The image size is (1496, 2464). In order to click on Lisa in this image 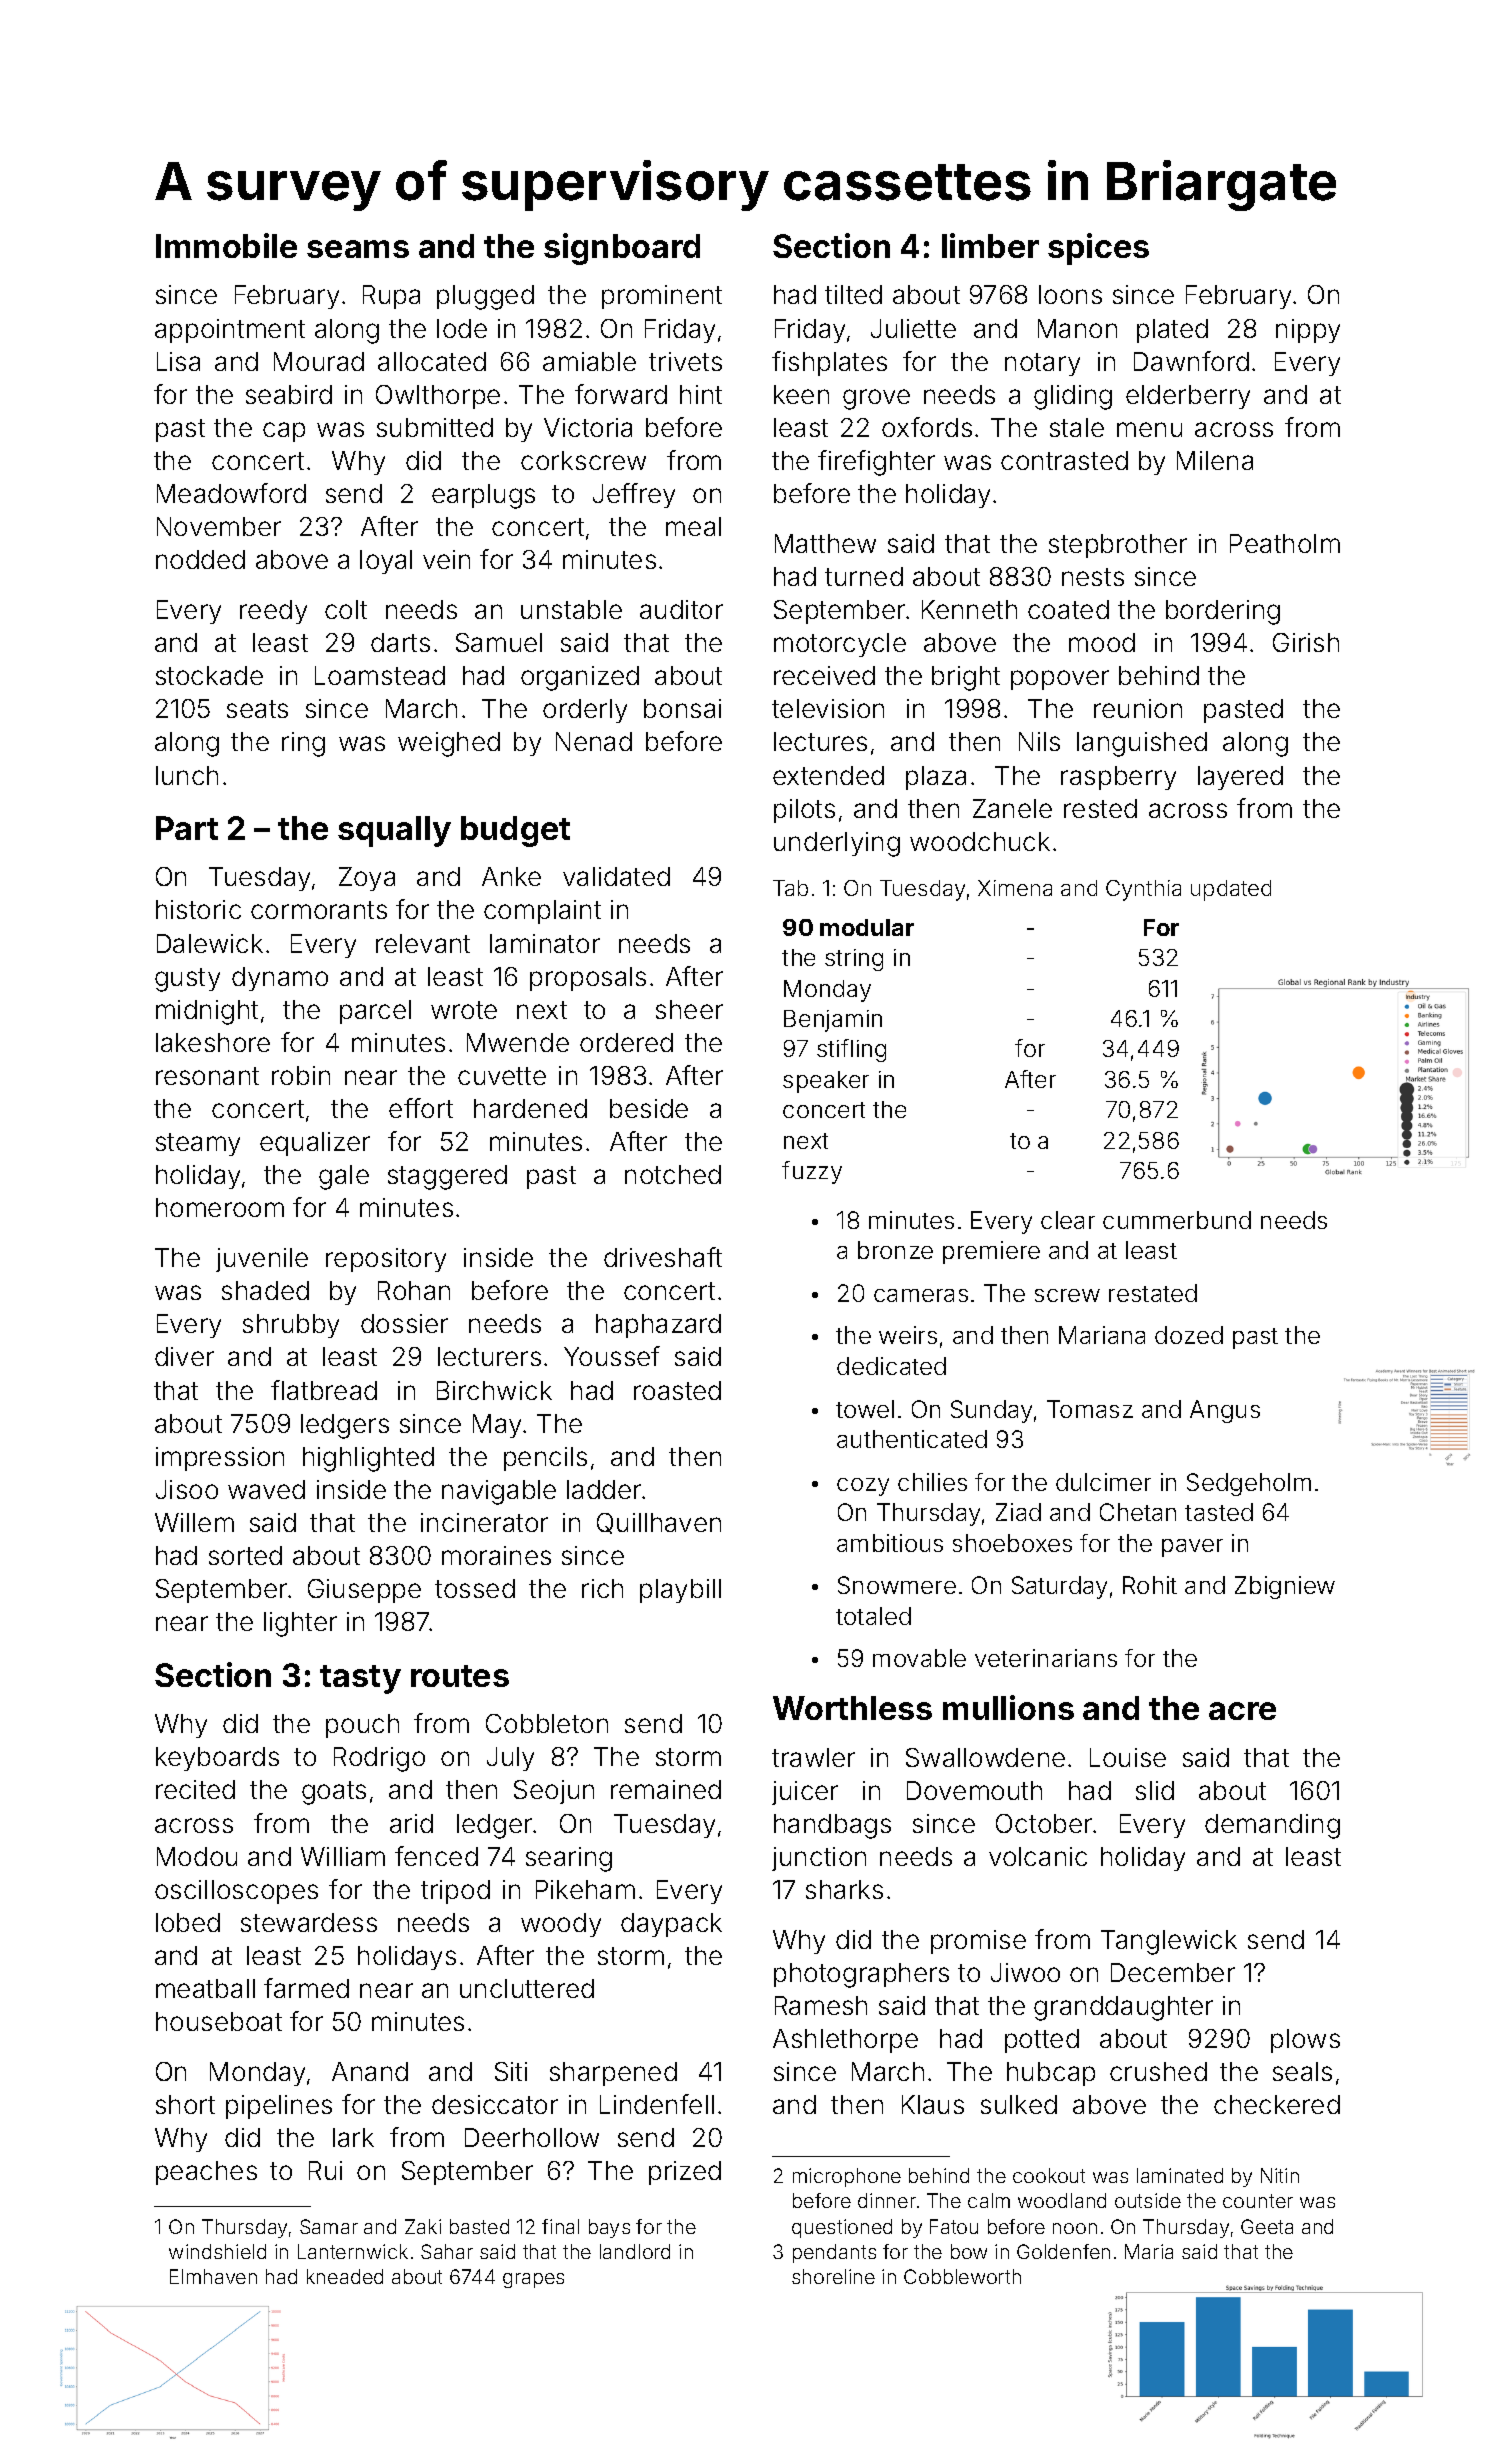, I will do `click(178, 361)`.
